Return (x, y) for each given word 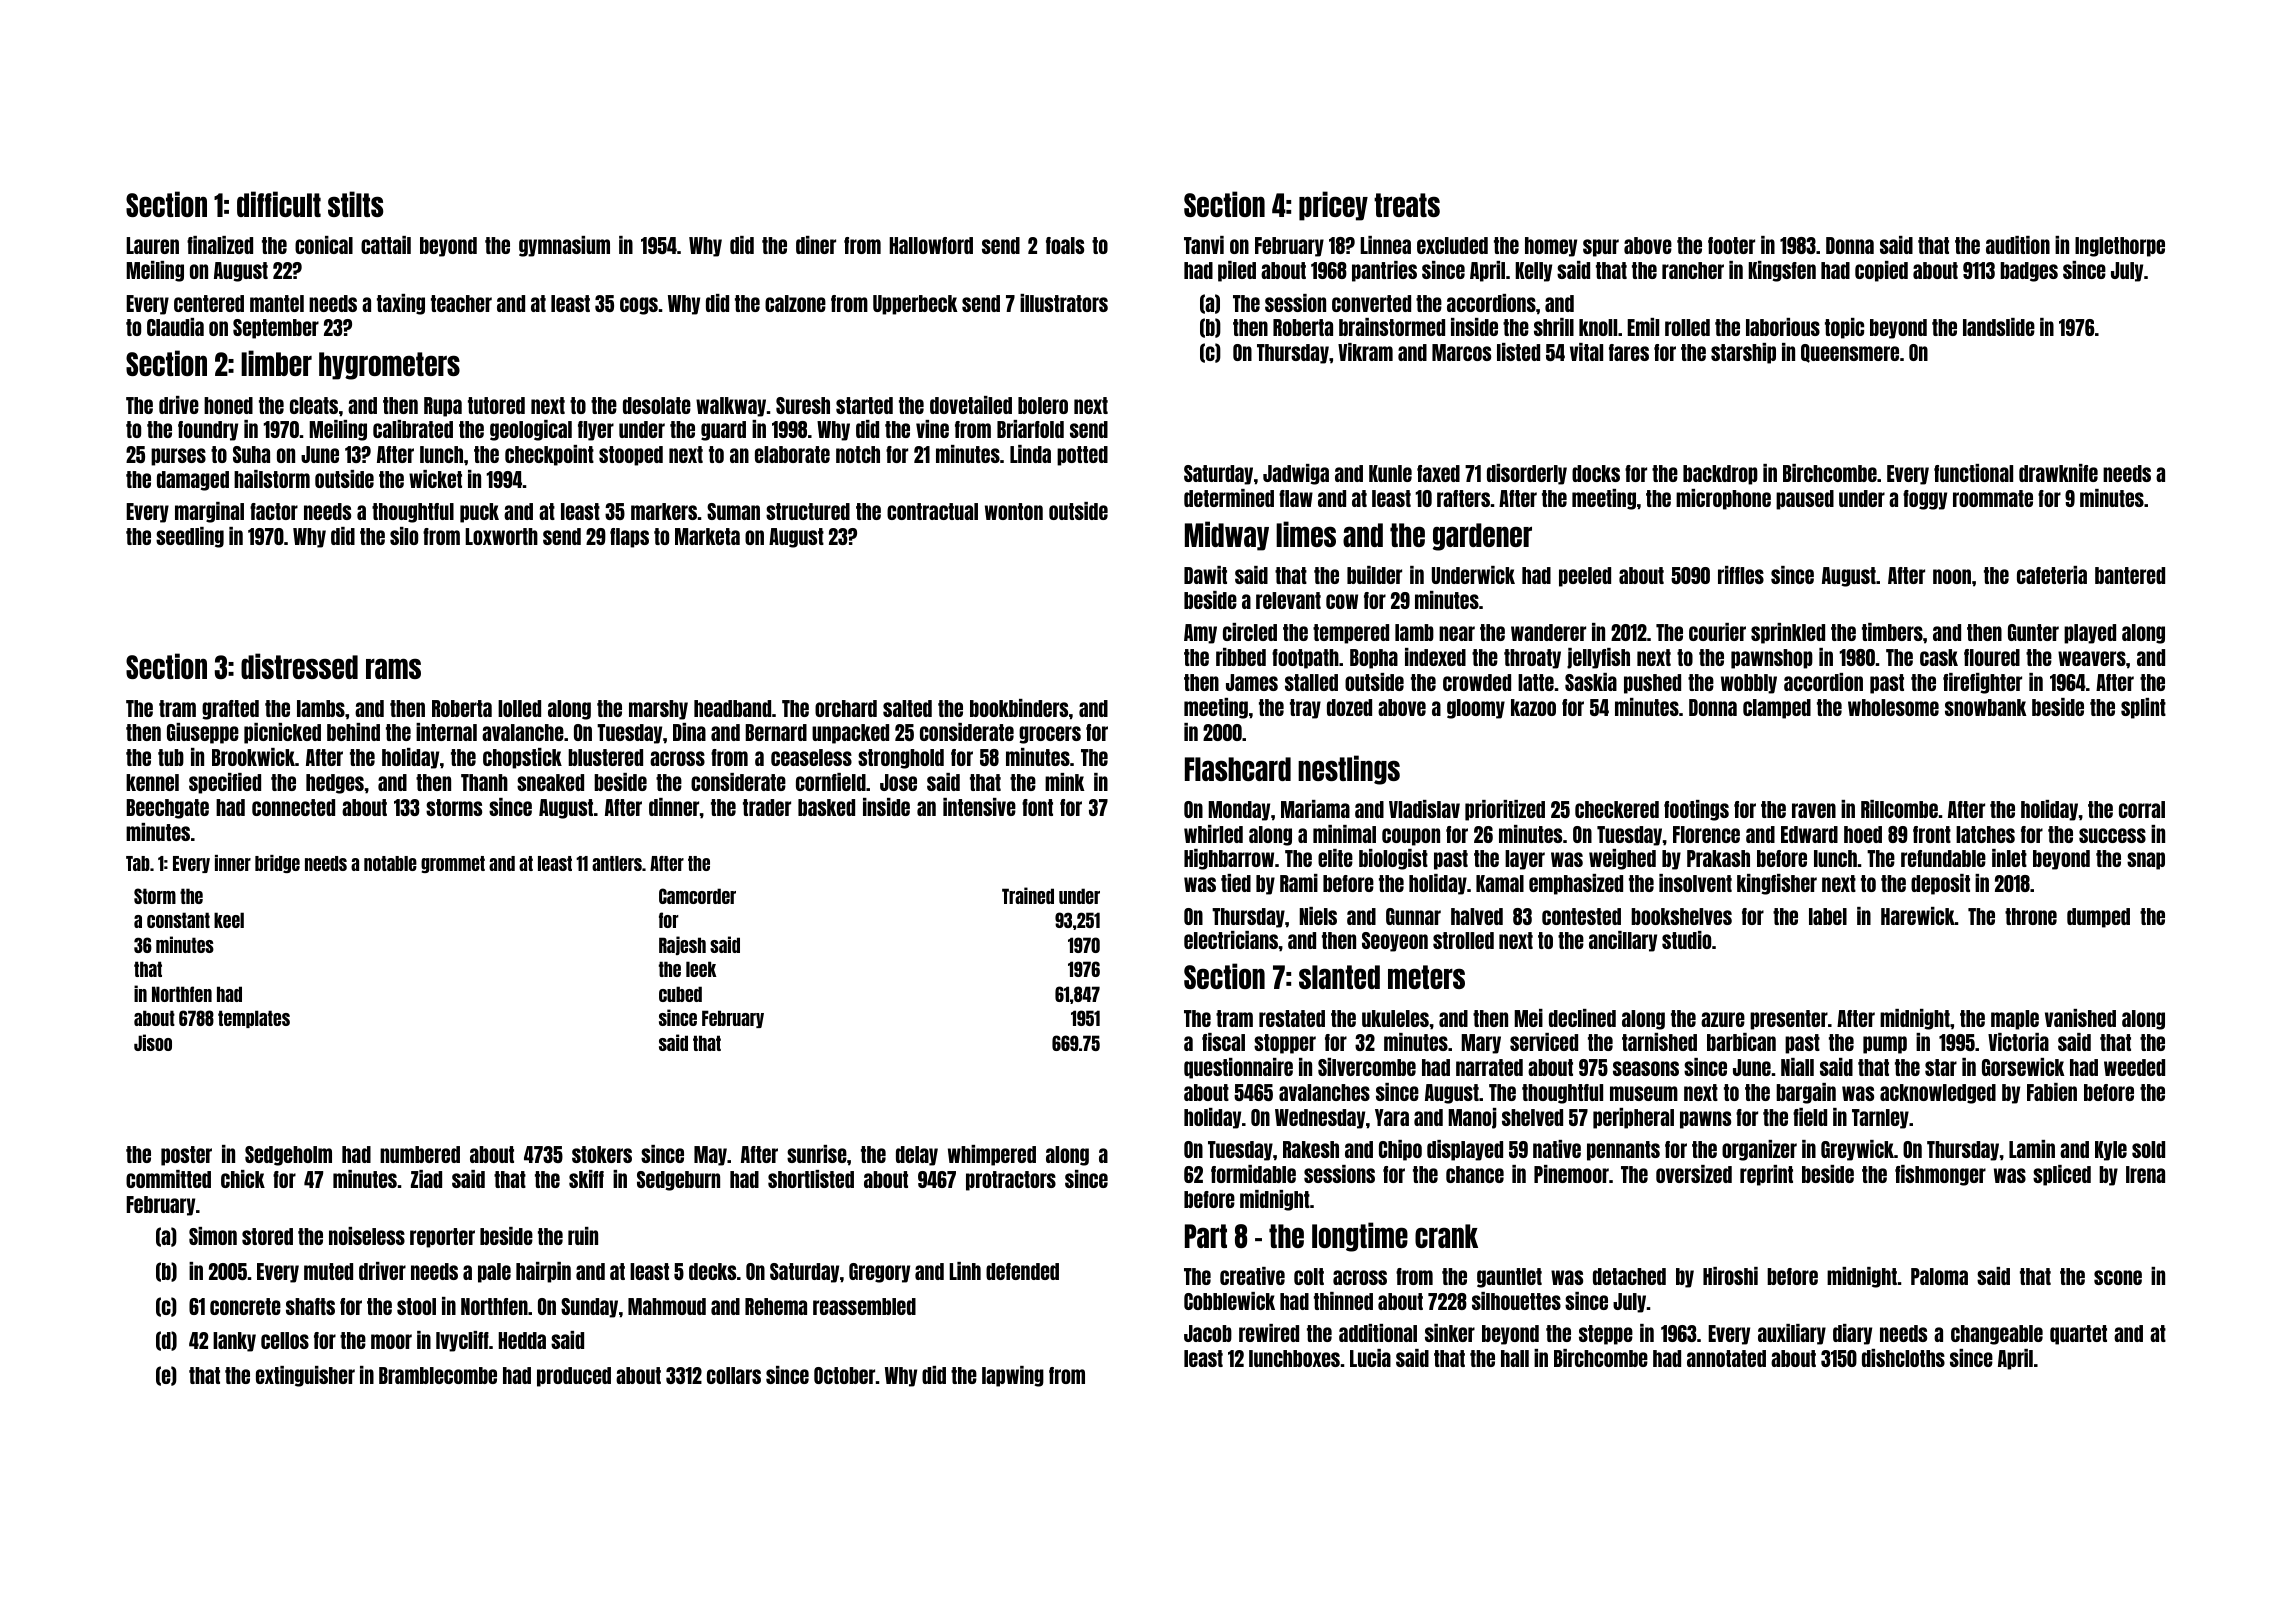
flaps (629, 538)
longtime (1360, 1237)
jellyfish (1598, 658)
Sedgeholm (288, 1156)
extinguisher (305, 1376)
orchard (846, 708)
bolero (1043, 405)
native (1557, 1149)
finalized (220, 245)
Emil (1643, 327)
